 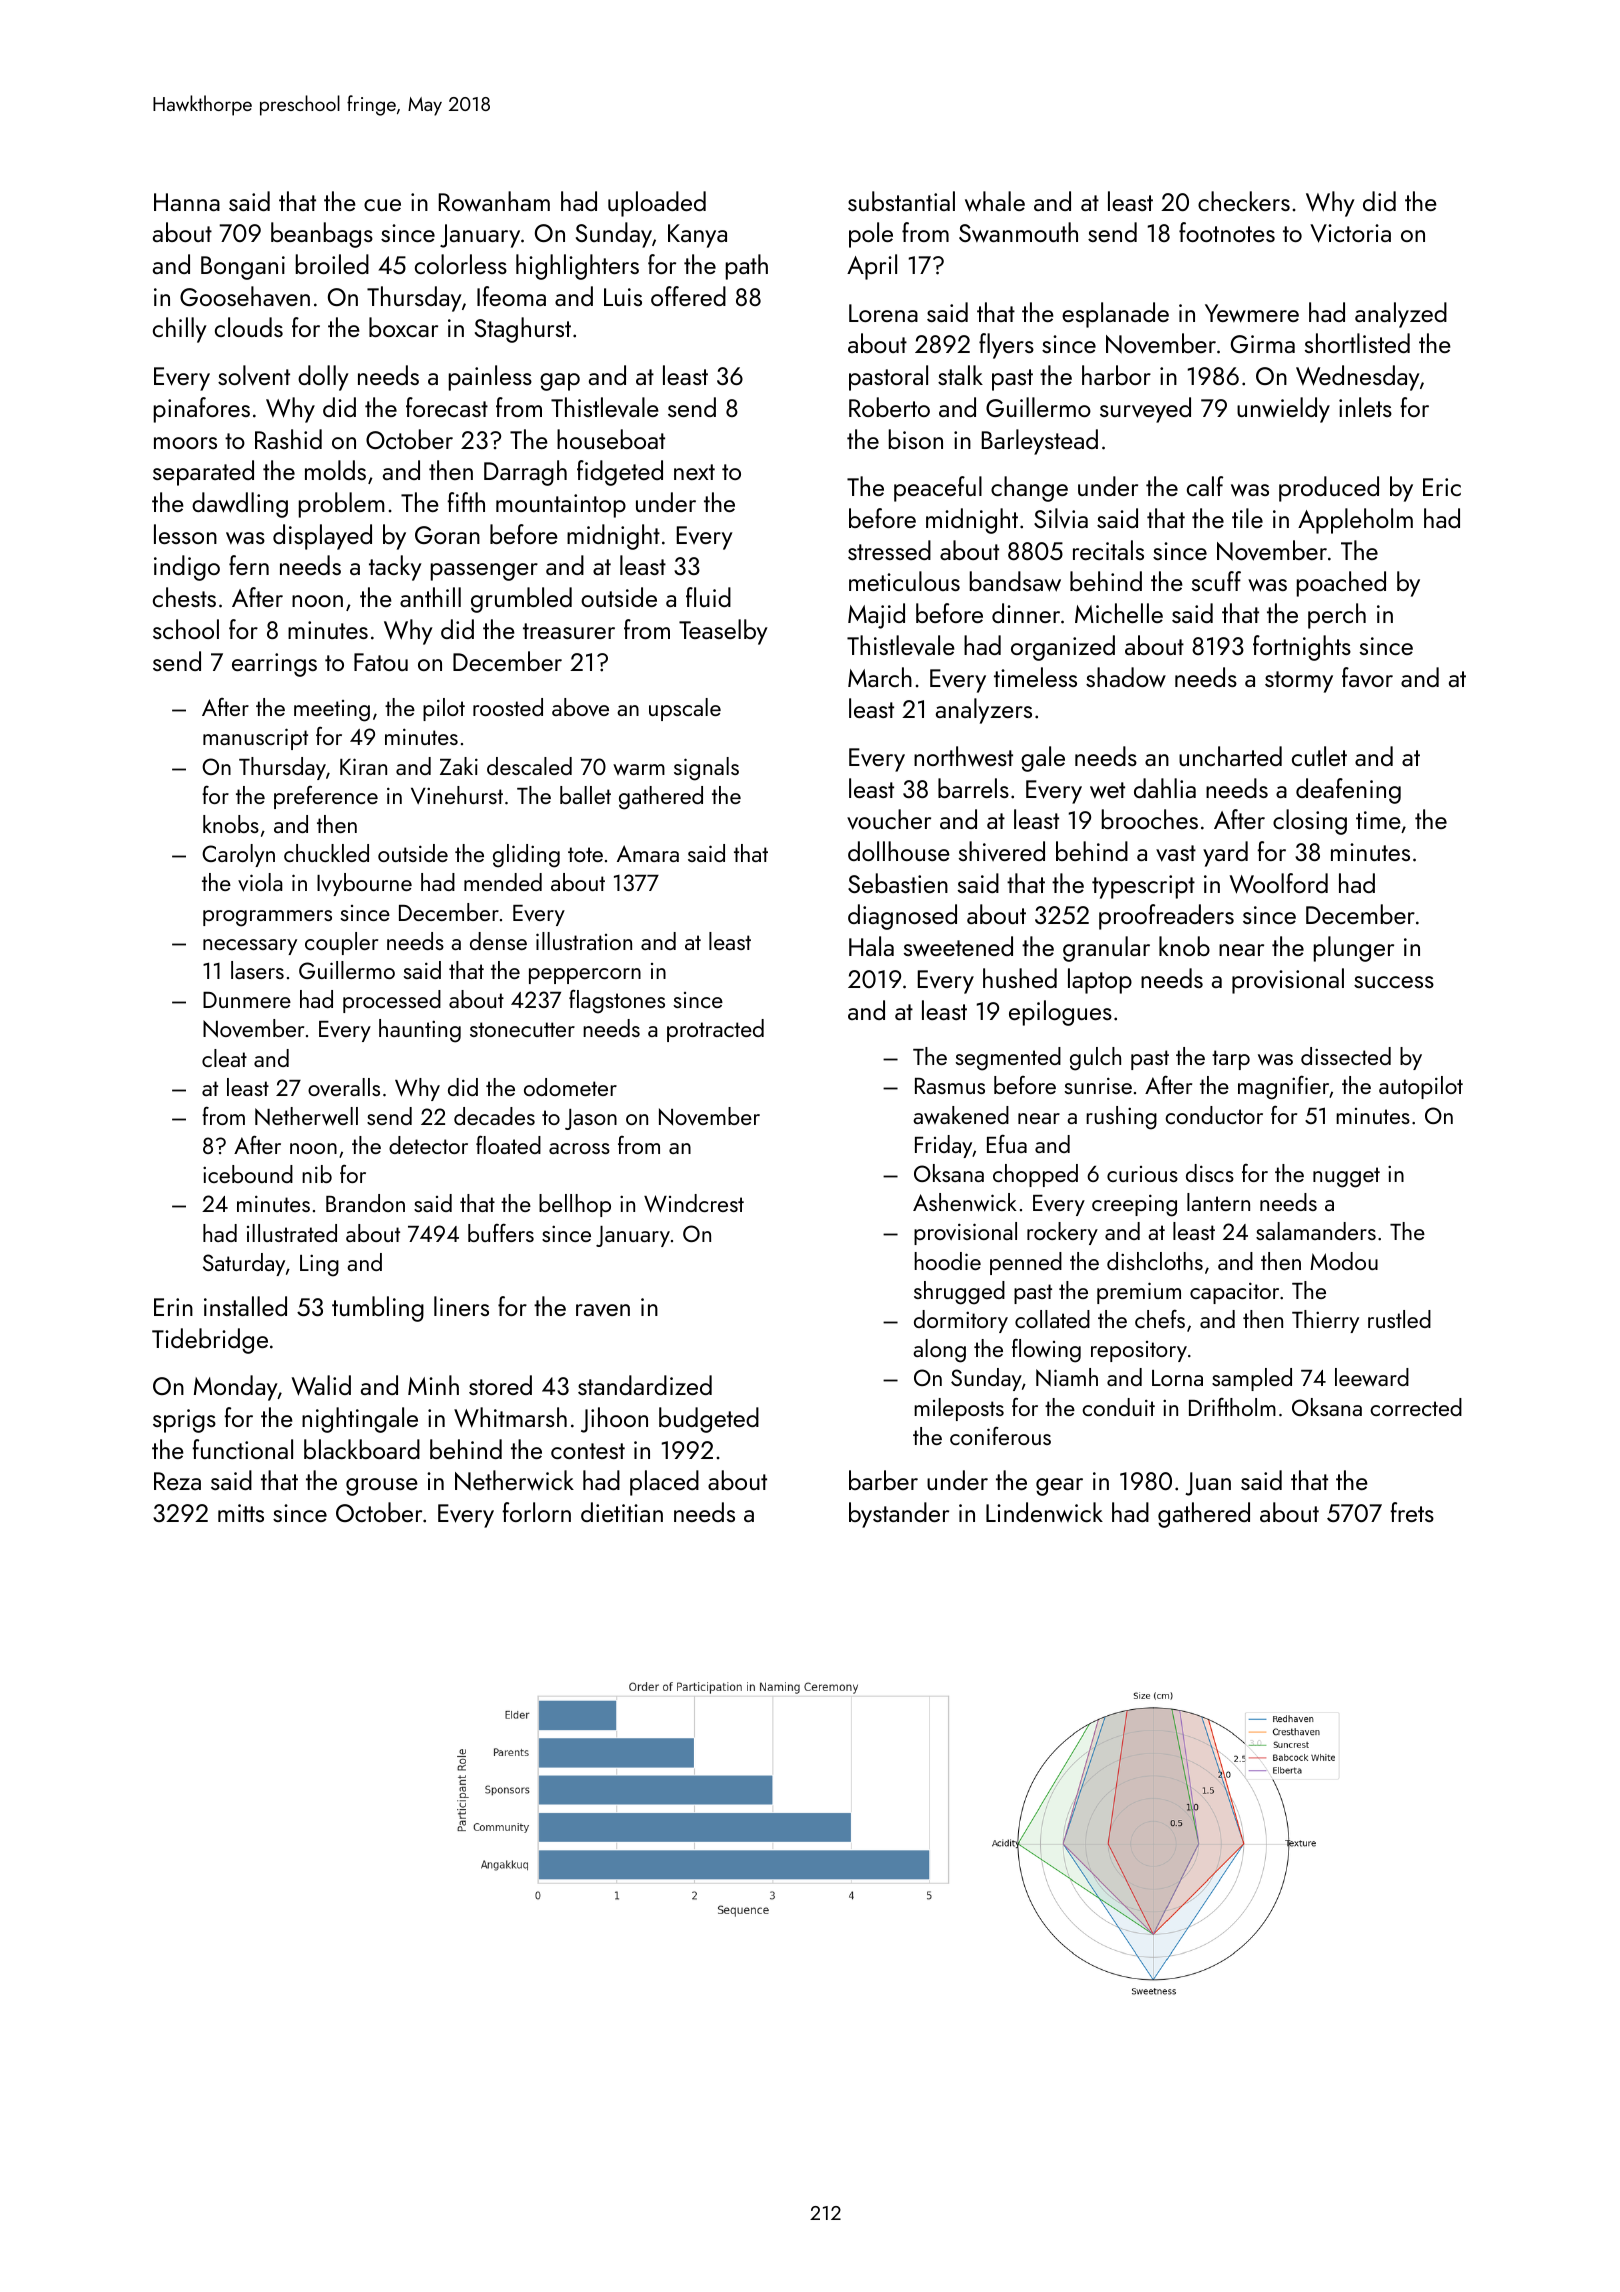 I want to click on cutlet, so click(x=1319, y=756).
